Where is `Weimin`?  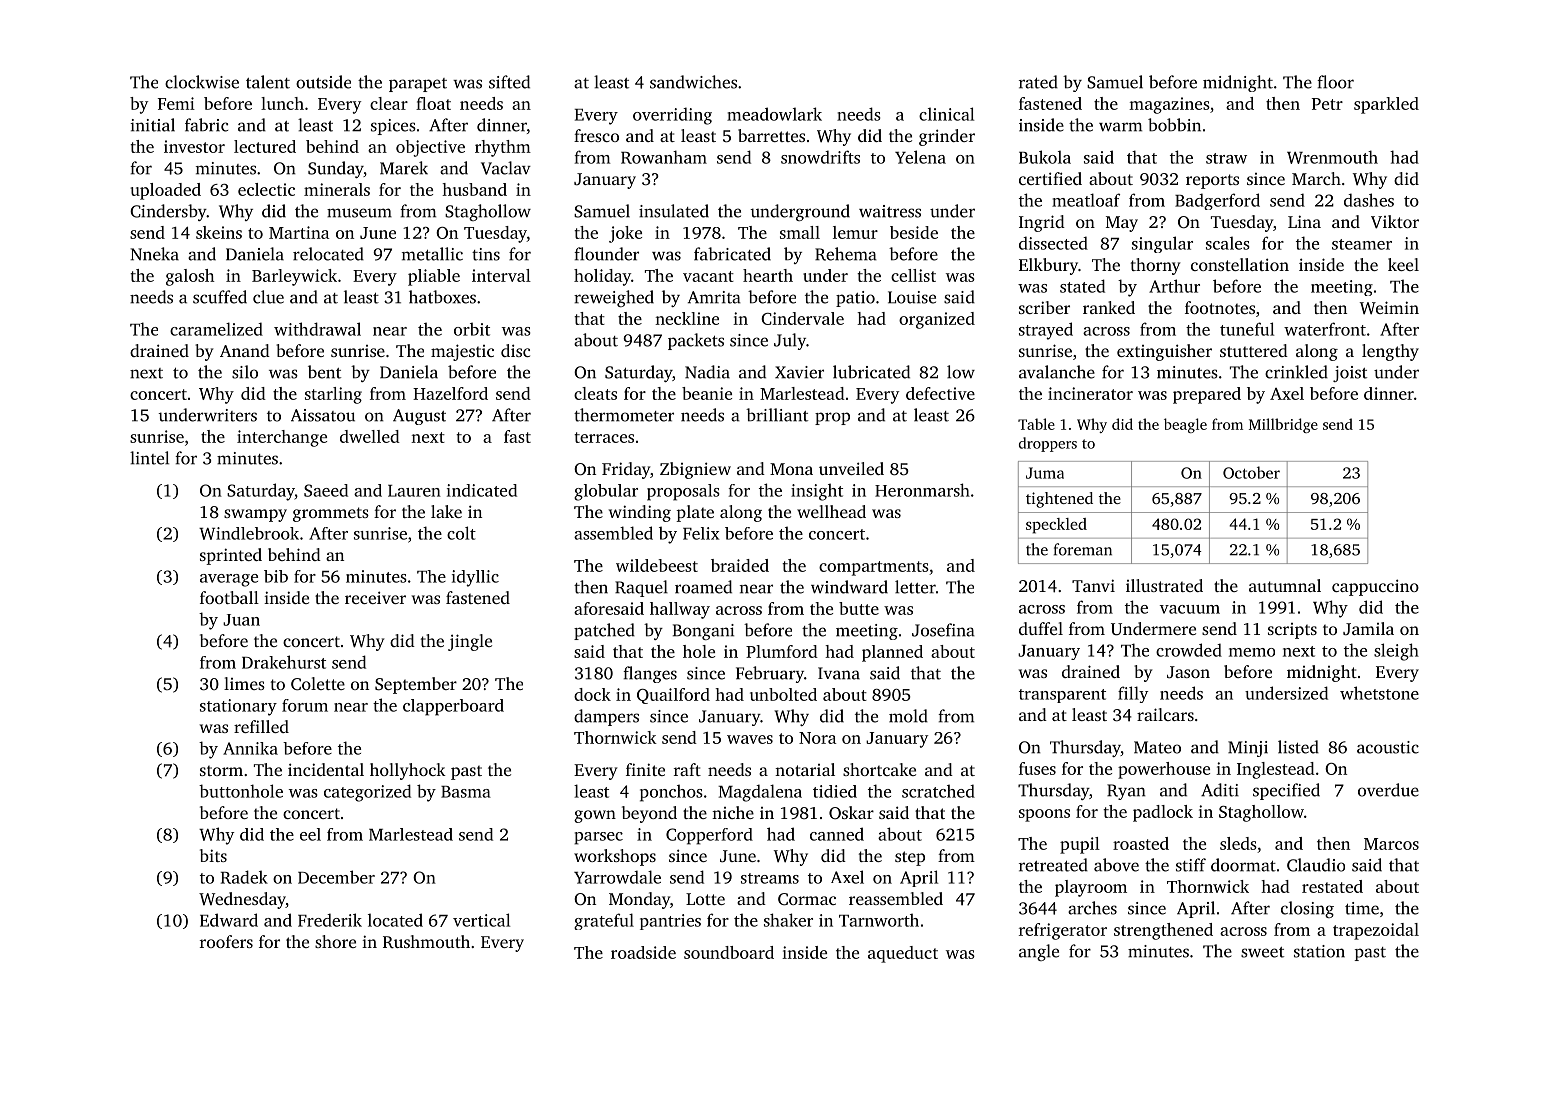 Weimin is located at coordinates (1389, 308).
